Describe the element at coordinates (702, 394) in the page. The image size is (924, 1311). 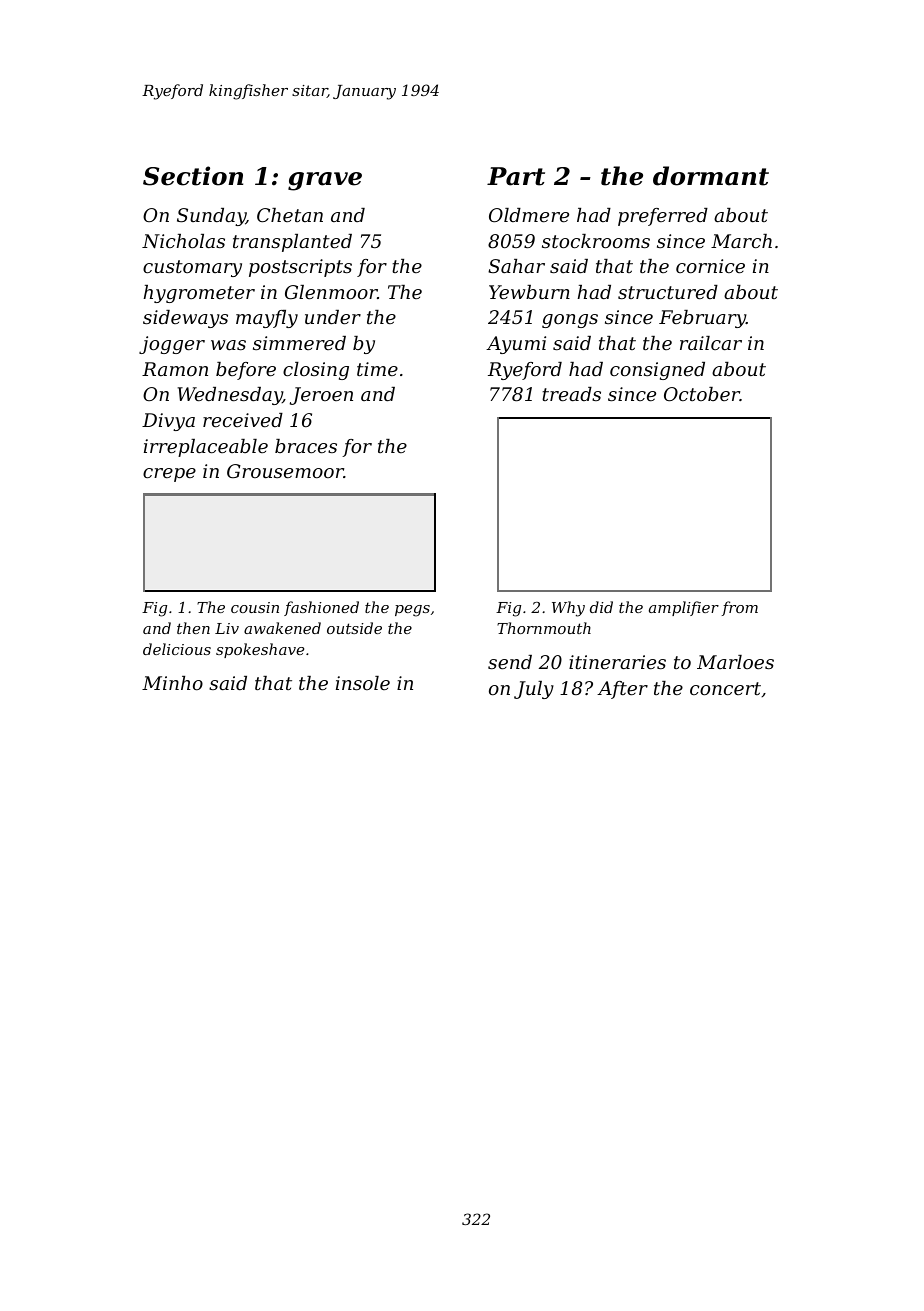
I see `October` at that location.
